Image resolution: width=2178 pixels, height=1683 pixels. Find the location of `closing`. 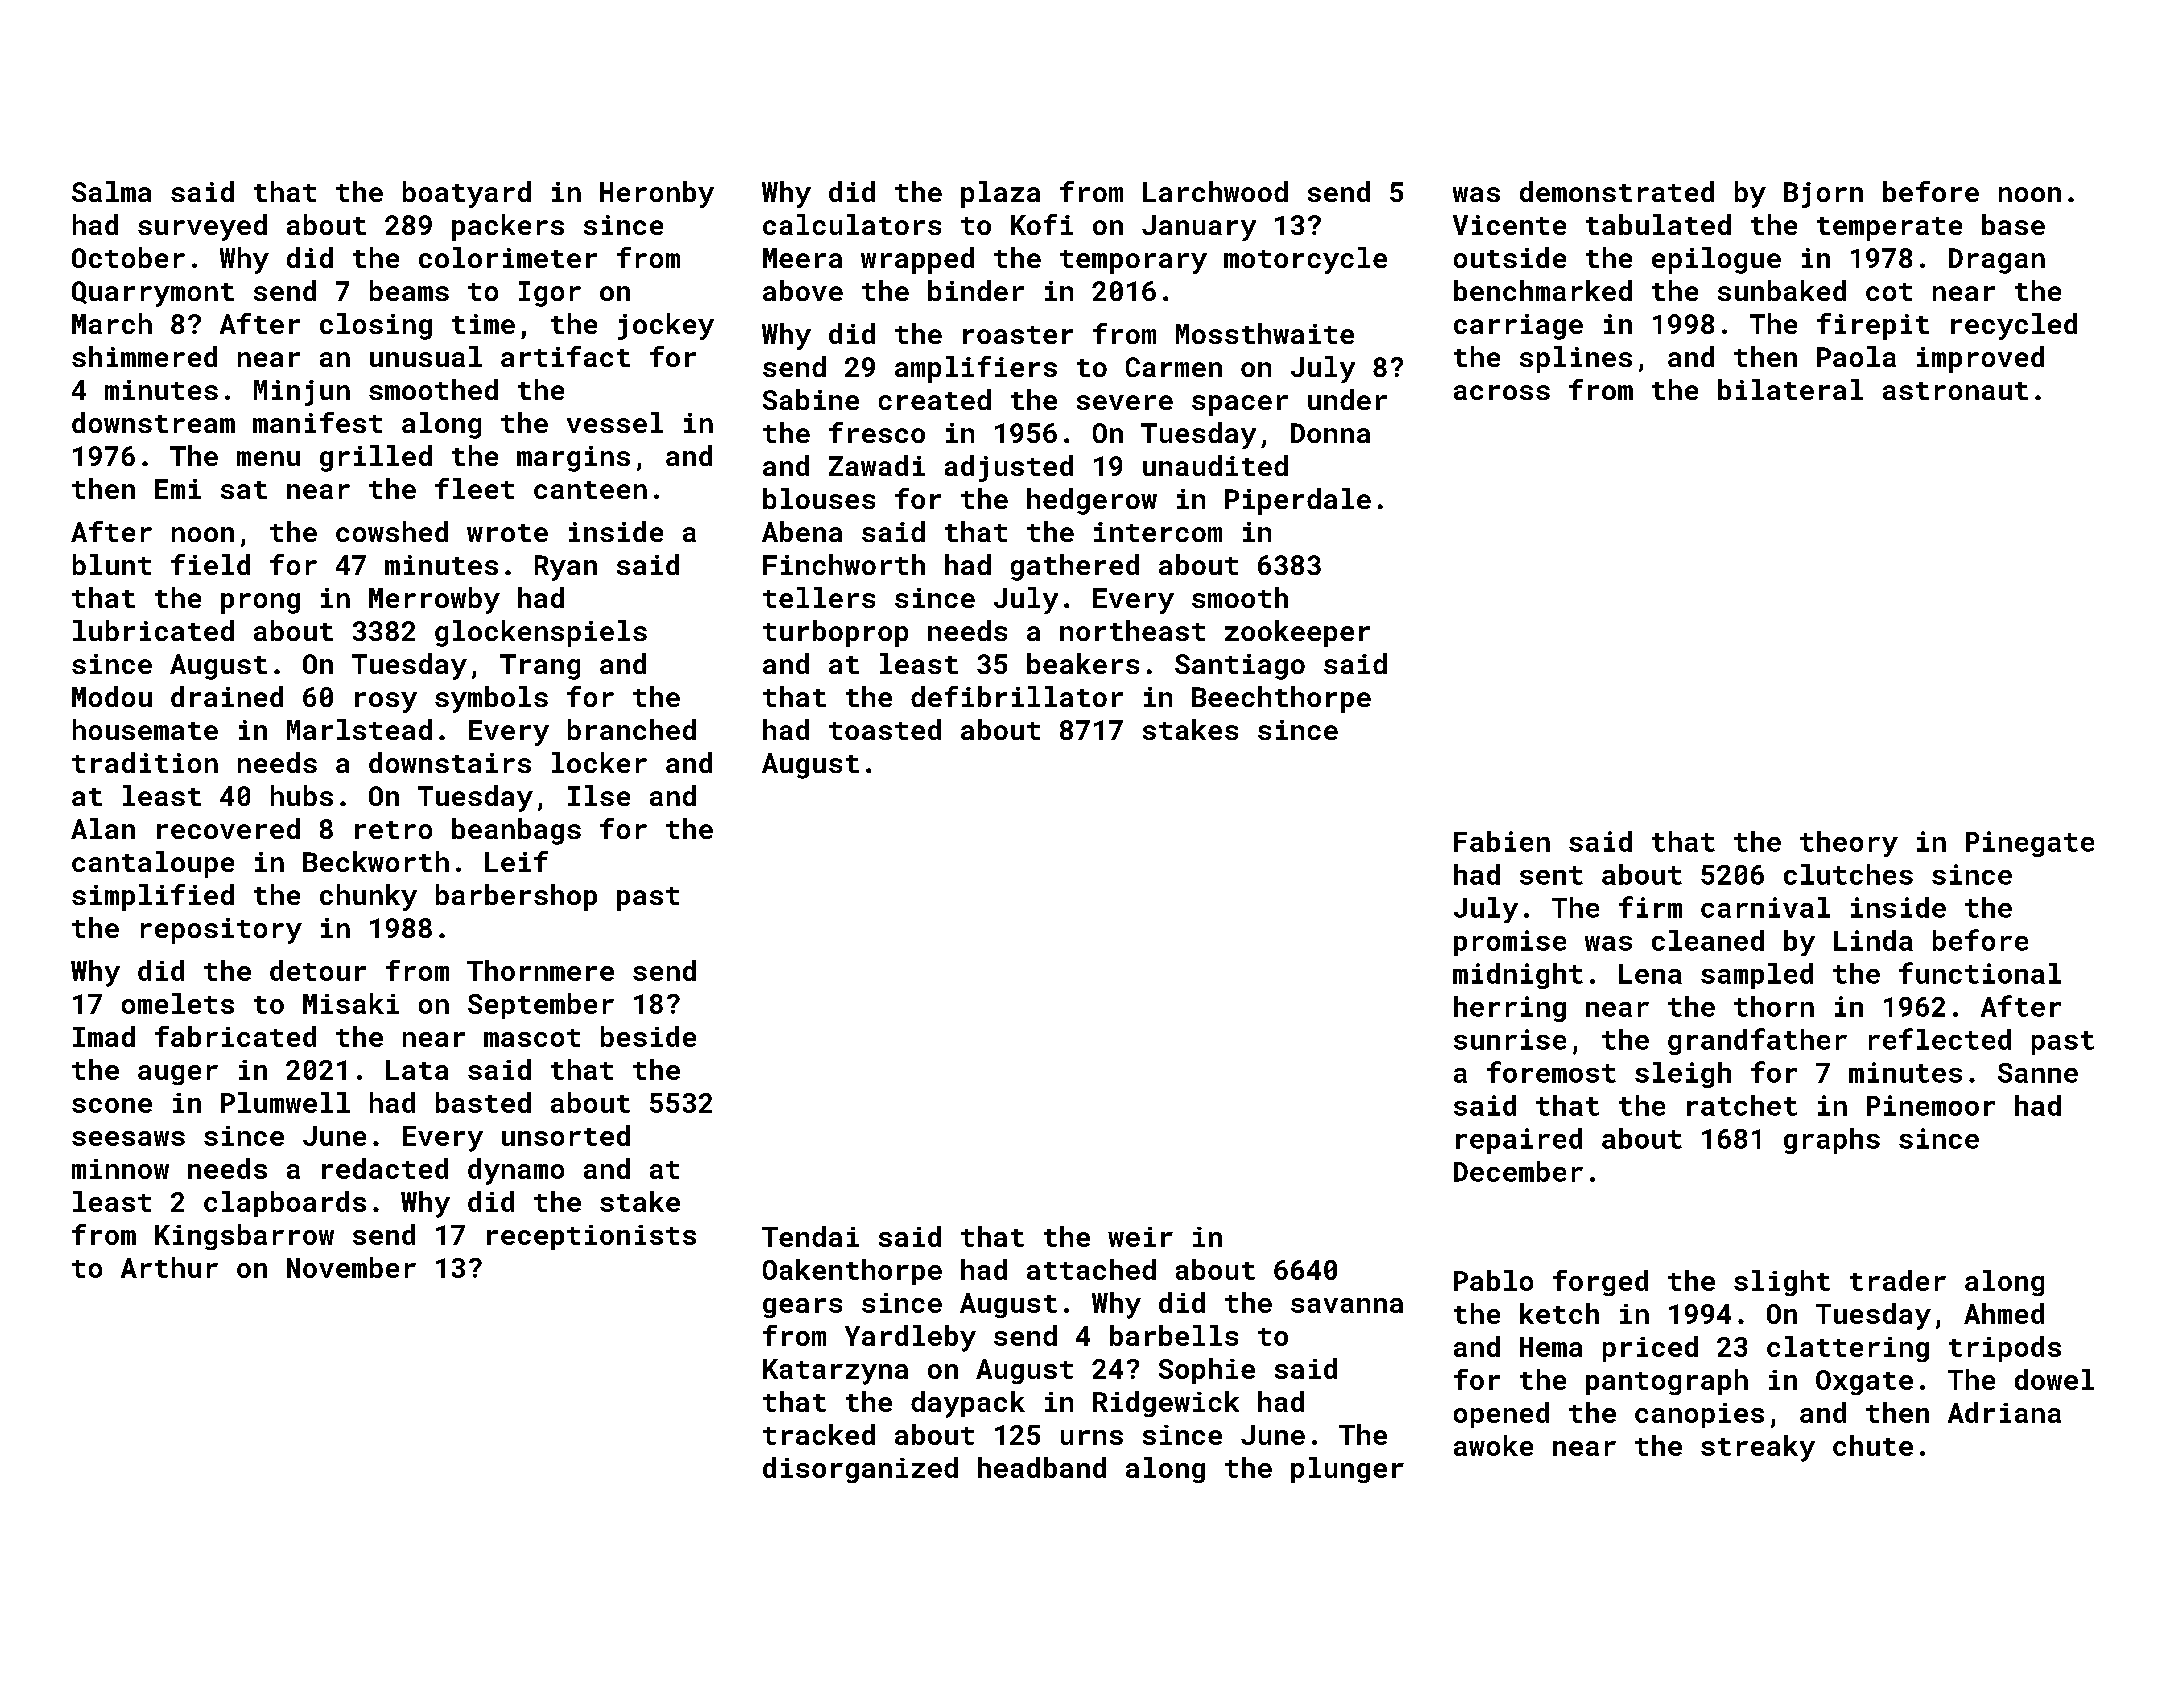

closing is located at coordinates (376, 326).
